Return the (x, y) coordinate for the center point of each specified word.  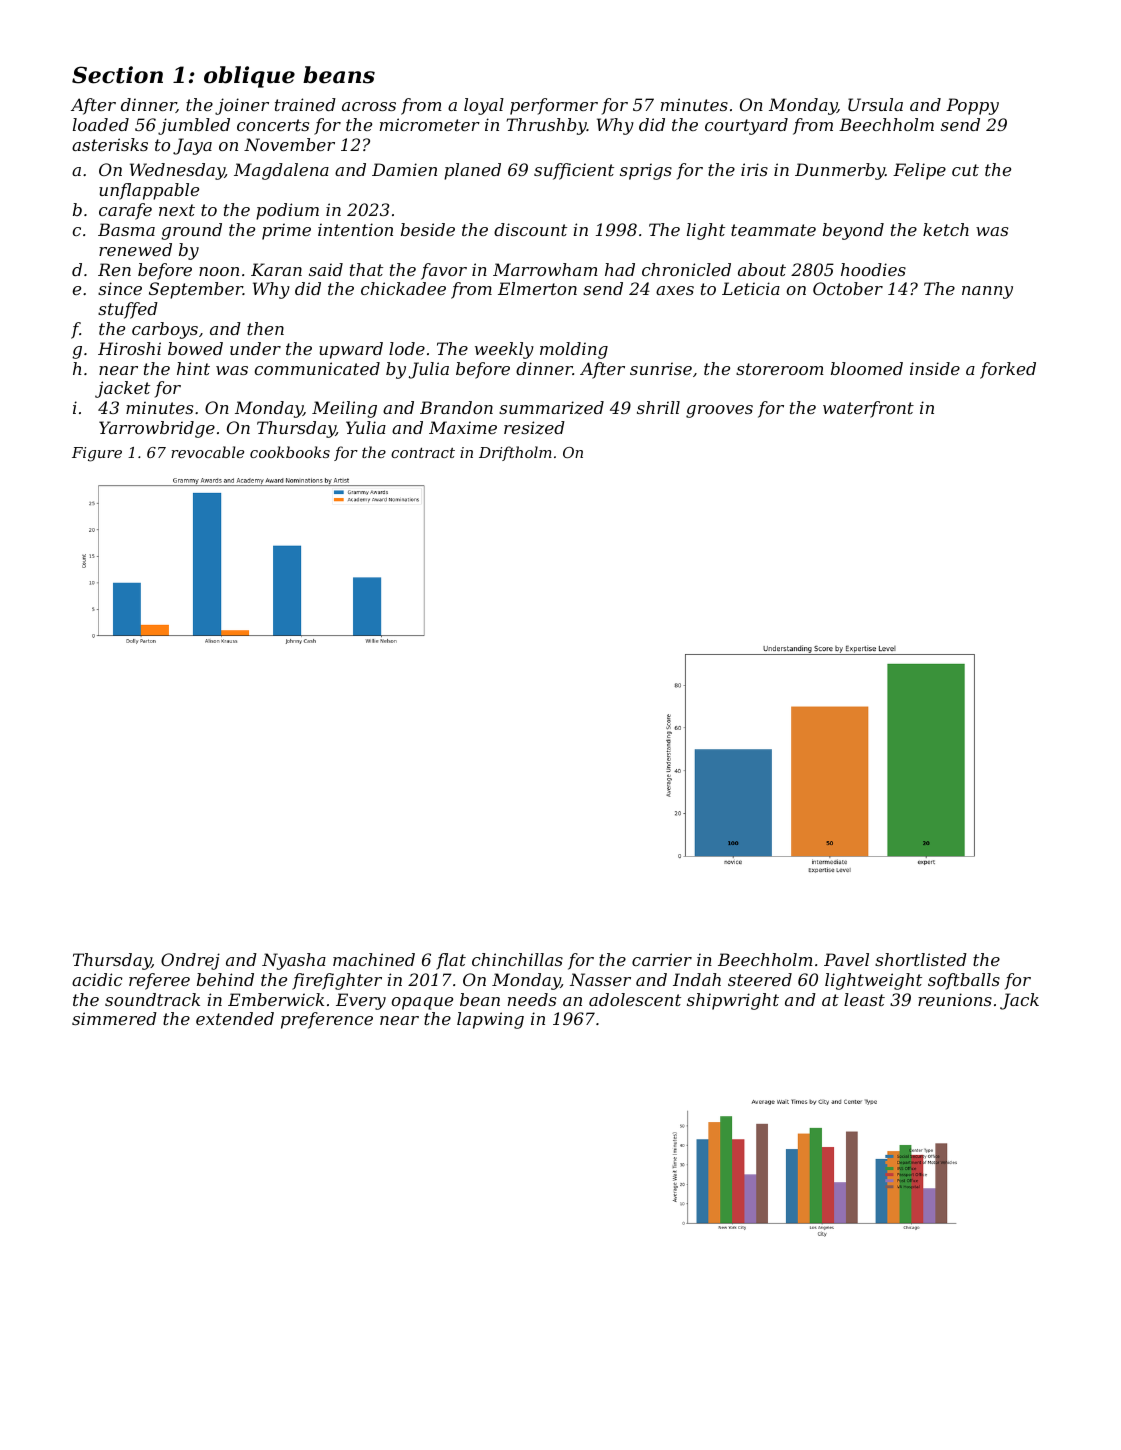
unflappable (149, 191)
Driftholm (515, 453)
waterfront (868, 409)
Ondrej (190, 961)
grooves (719, 411)
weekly (504, 350)
